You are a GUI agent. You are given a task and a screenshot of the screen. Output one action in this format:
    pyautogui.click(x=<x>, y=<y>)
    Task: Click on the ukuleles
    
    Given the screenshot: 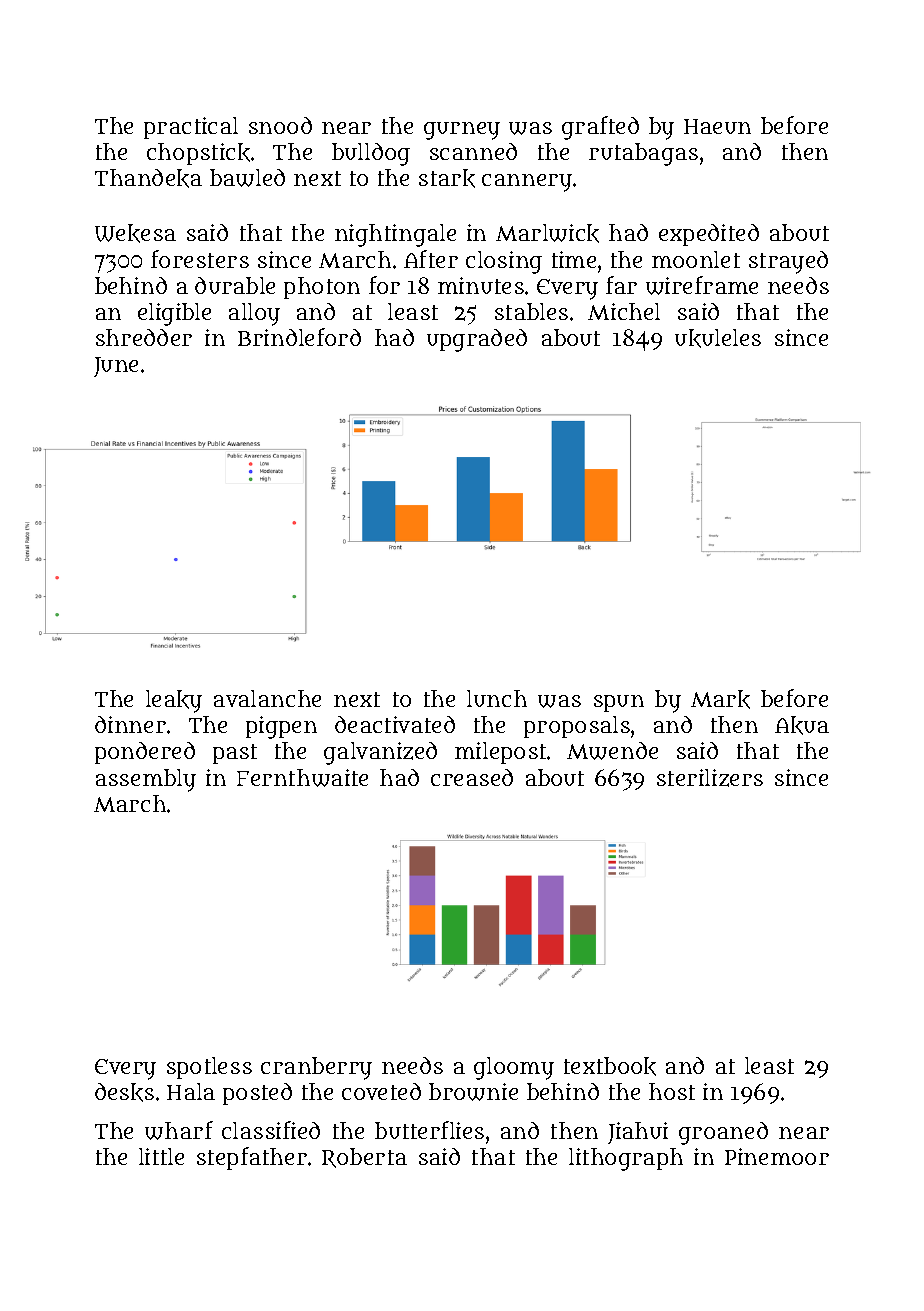 What is the action you would take?
    pyautogui.click(x=718, y=338)
